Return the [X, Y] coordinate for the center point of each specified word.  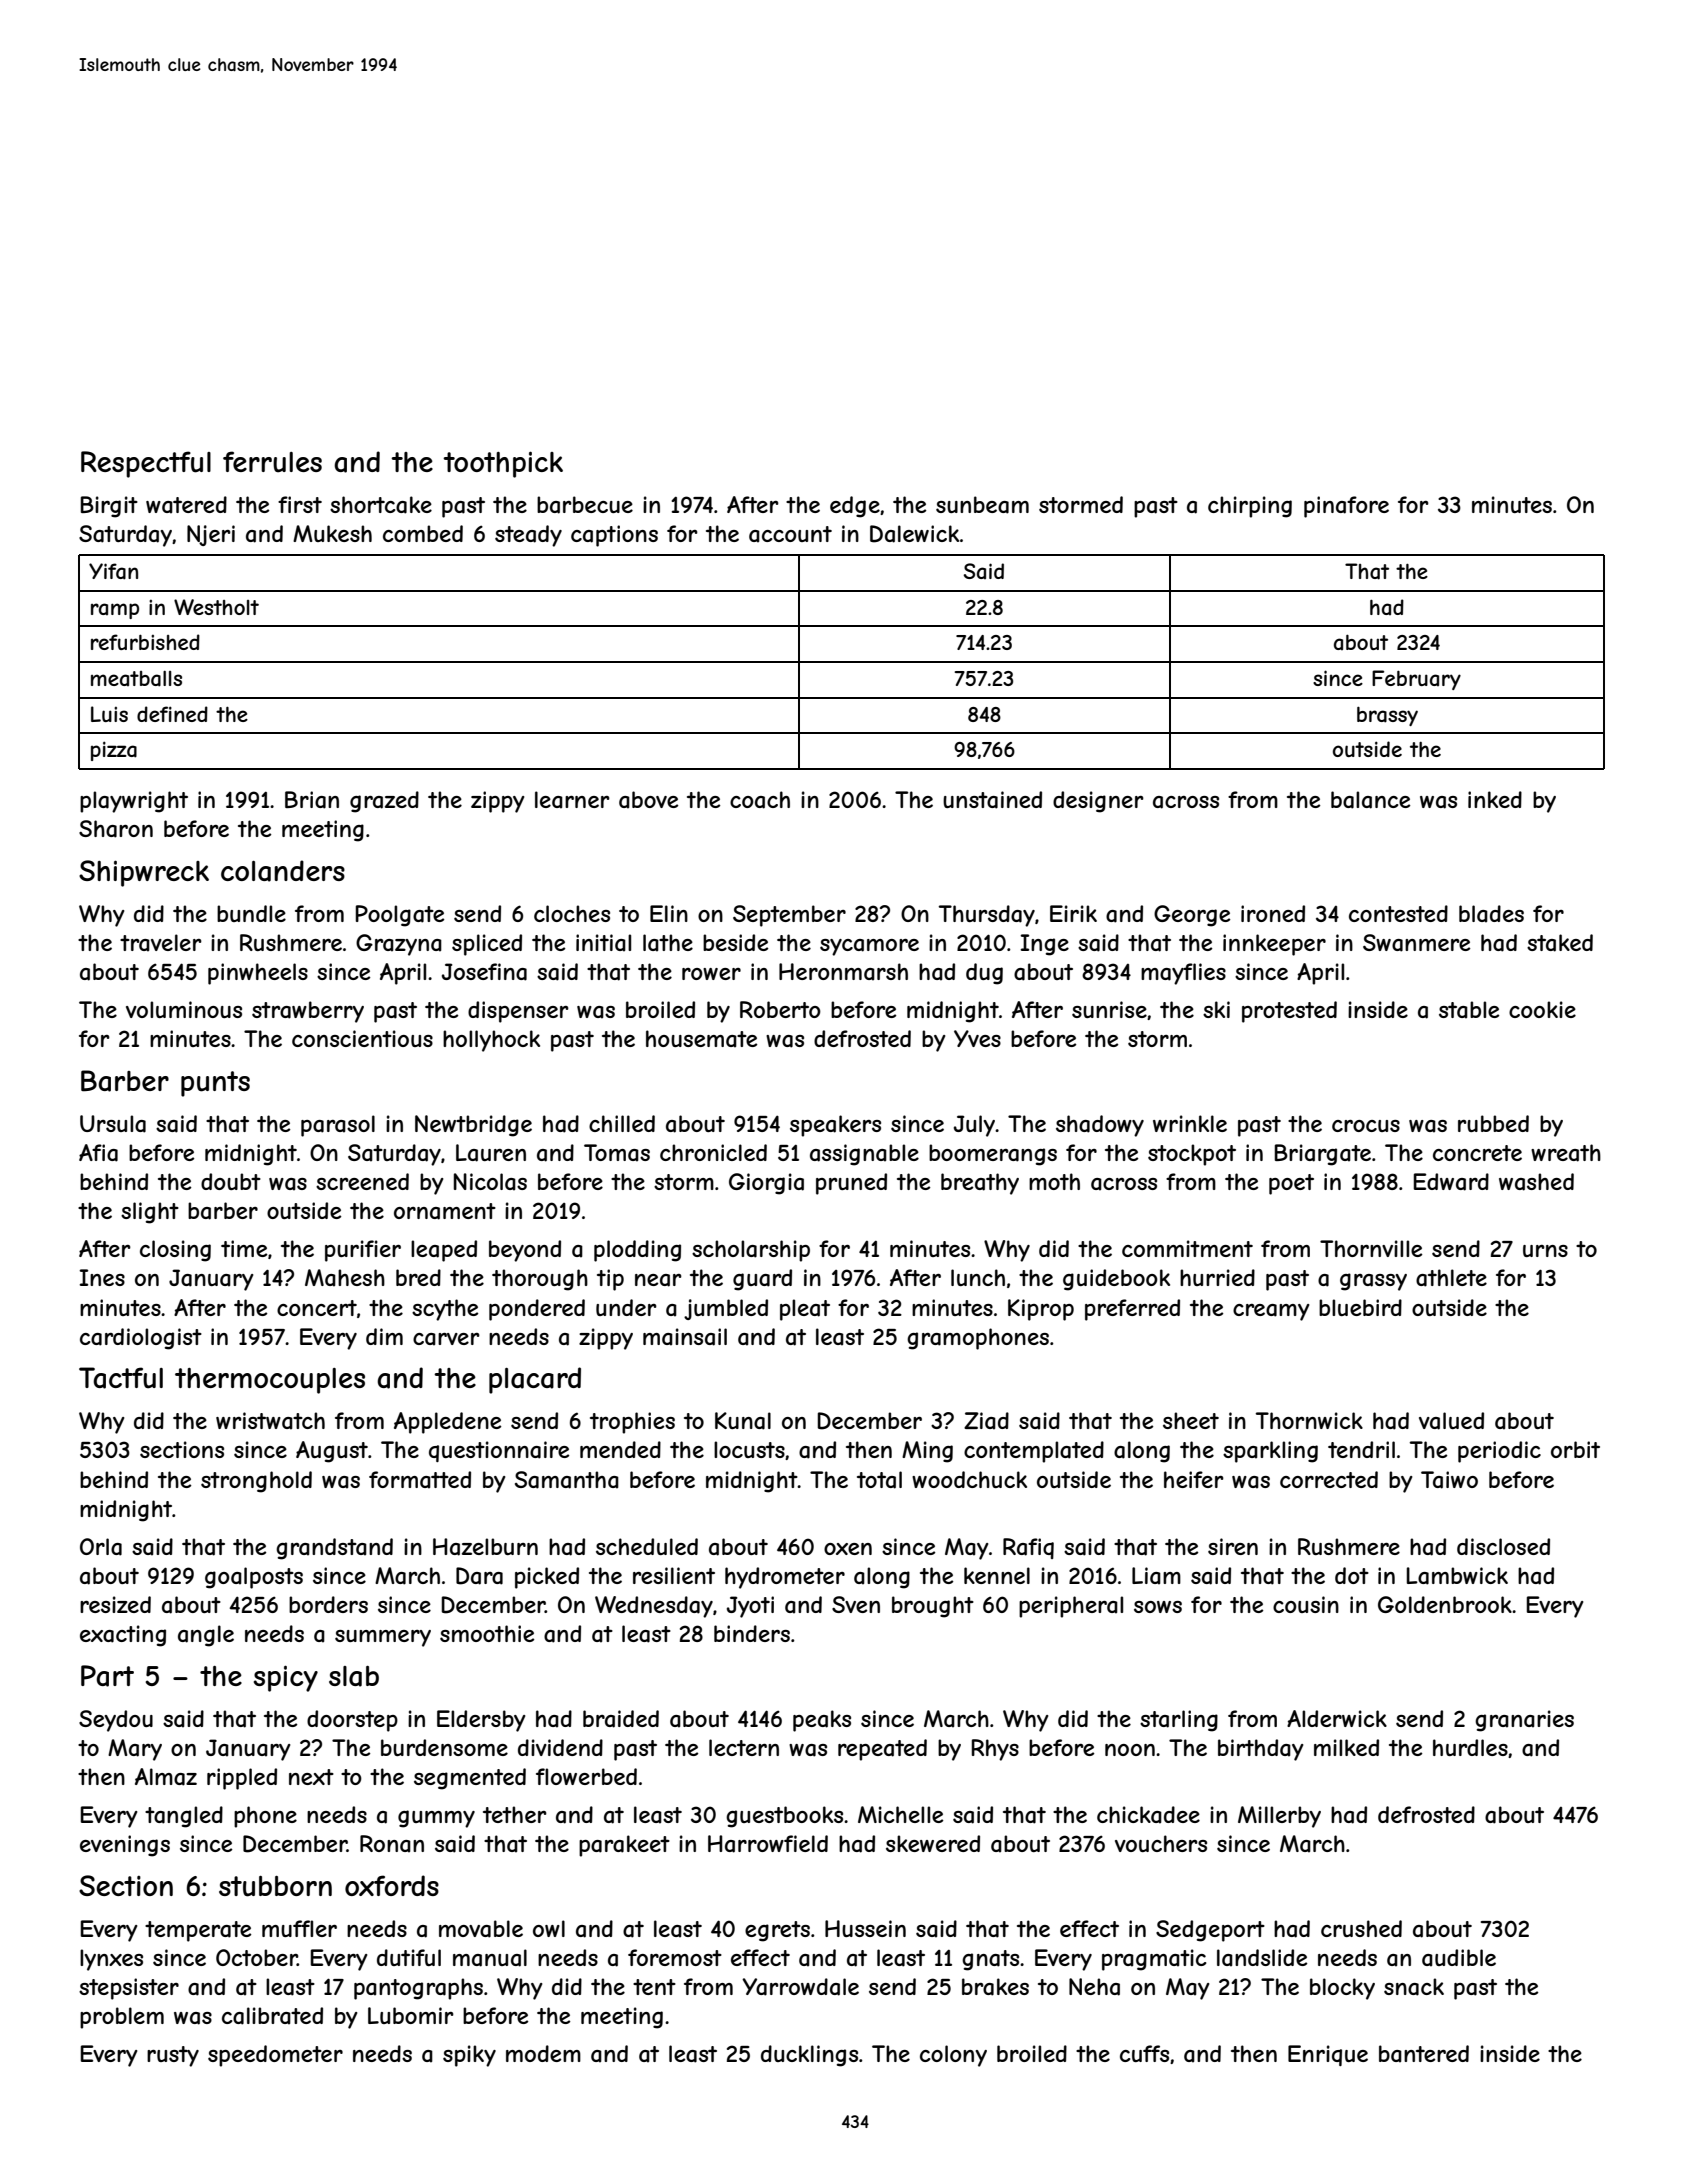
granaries [1524, 1721]
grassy [1373, 1282]
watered [186, 505]
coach [760, 800]
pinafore [1346, 507]
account [790, 534]
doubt [231, 1181]
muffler [299, 1928]
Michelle [900, 1814]
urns [1545, 1251]
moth [1054, 1181]
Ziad [986, 1421]
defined [172, 714]
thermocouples [270, 1381]
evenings [125, 1846]
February [1416, 680]
